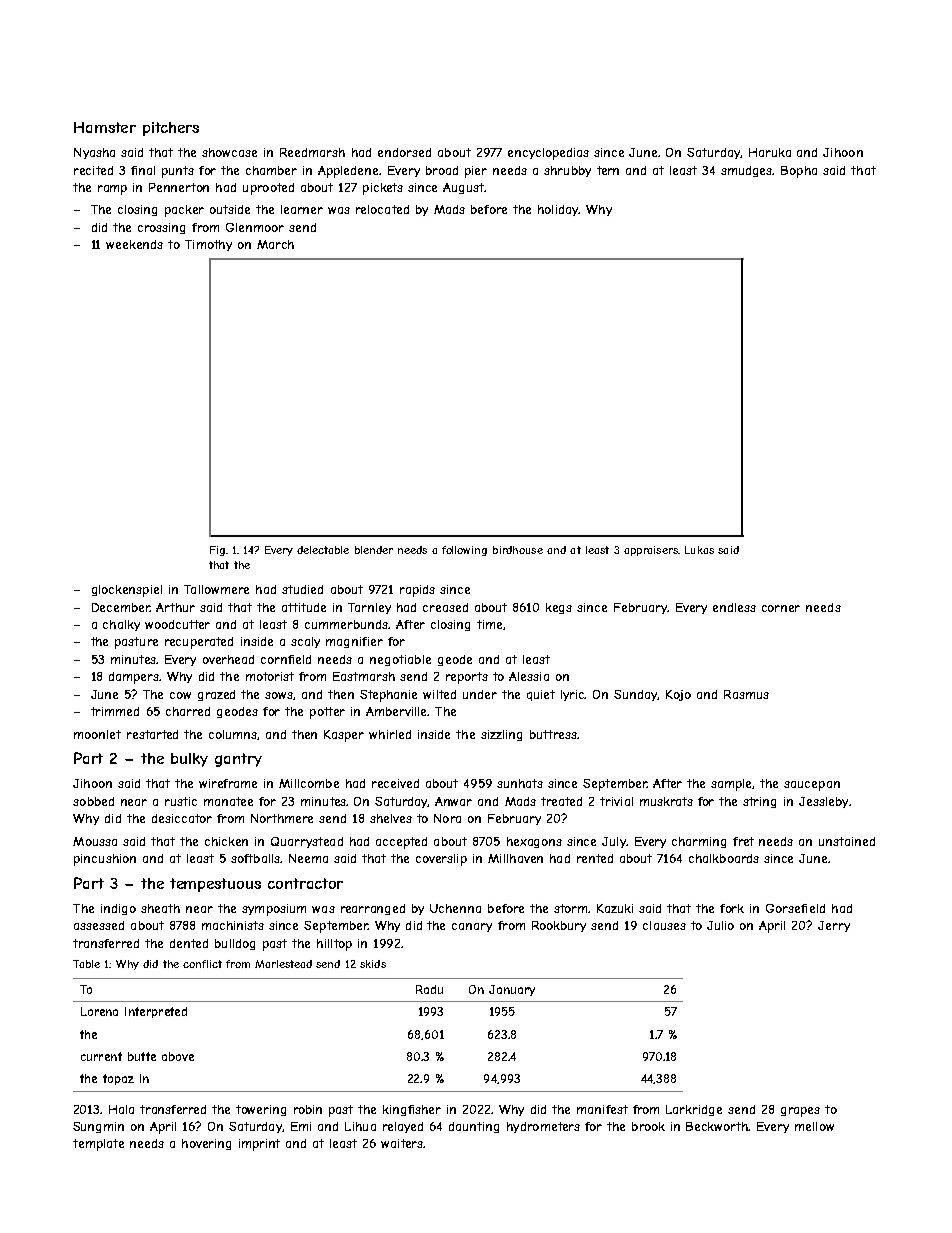 Image resolution: width=952 pixels, height=1233 pixels. What do you see at coordinates (189, 943) in the screenshot?
I see `dented` at bounding box center [189, 943].
